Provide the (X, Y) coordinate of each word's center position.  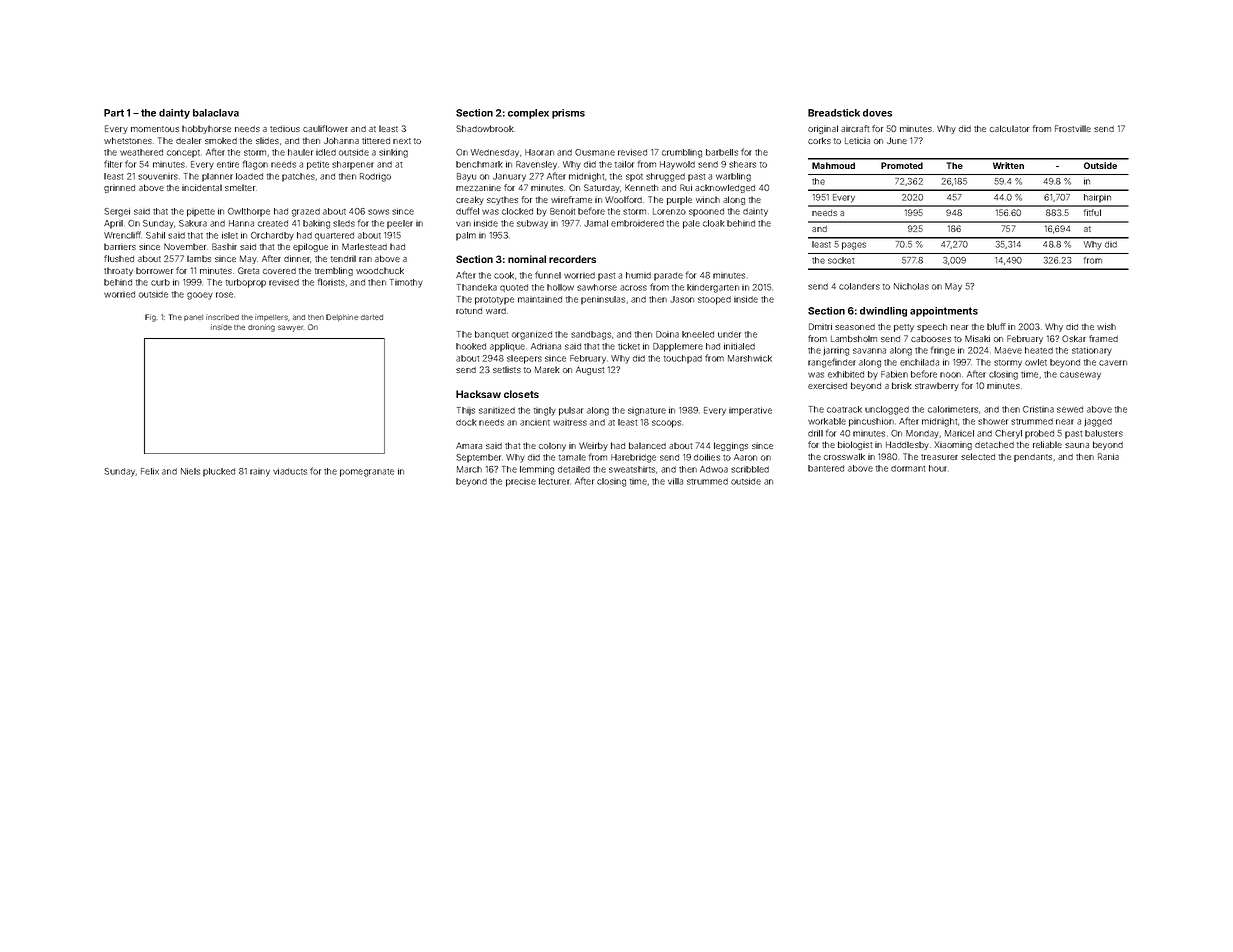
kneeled (698, 334)
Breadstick (834, 113)
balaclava (216, 113)
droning (261, 328)
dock (466, 422)
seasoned (855, 327)
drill (815, 433)
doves (877, 113)
